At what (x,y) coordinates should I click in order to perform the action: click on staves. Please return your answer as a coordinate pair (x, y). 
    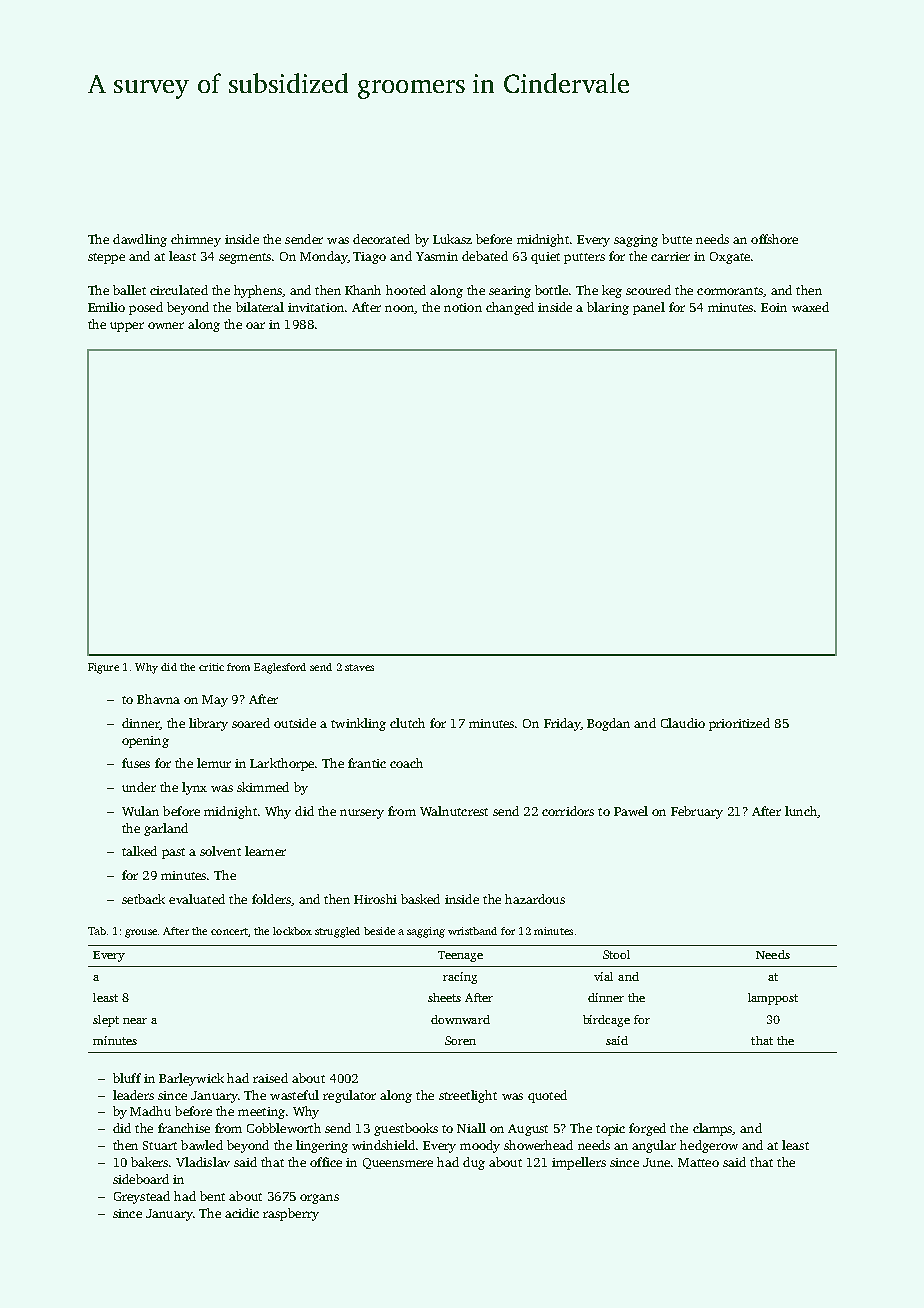
    Looking at the image, I should click on (359, 667).
